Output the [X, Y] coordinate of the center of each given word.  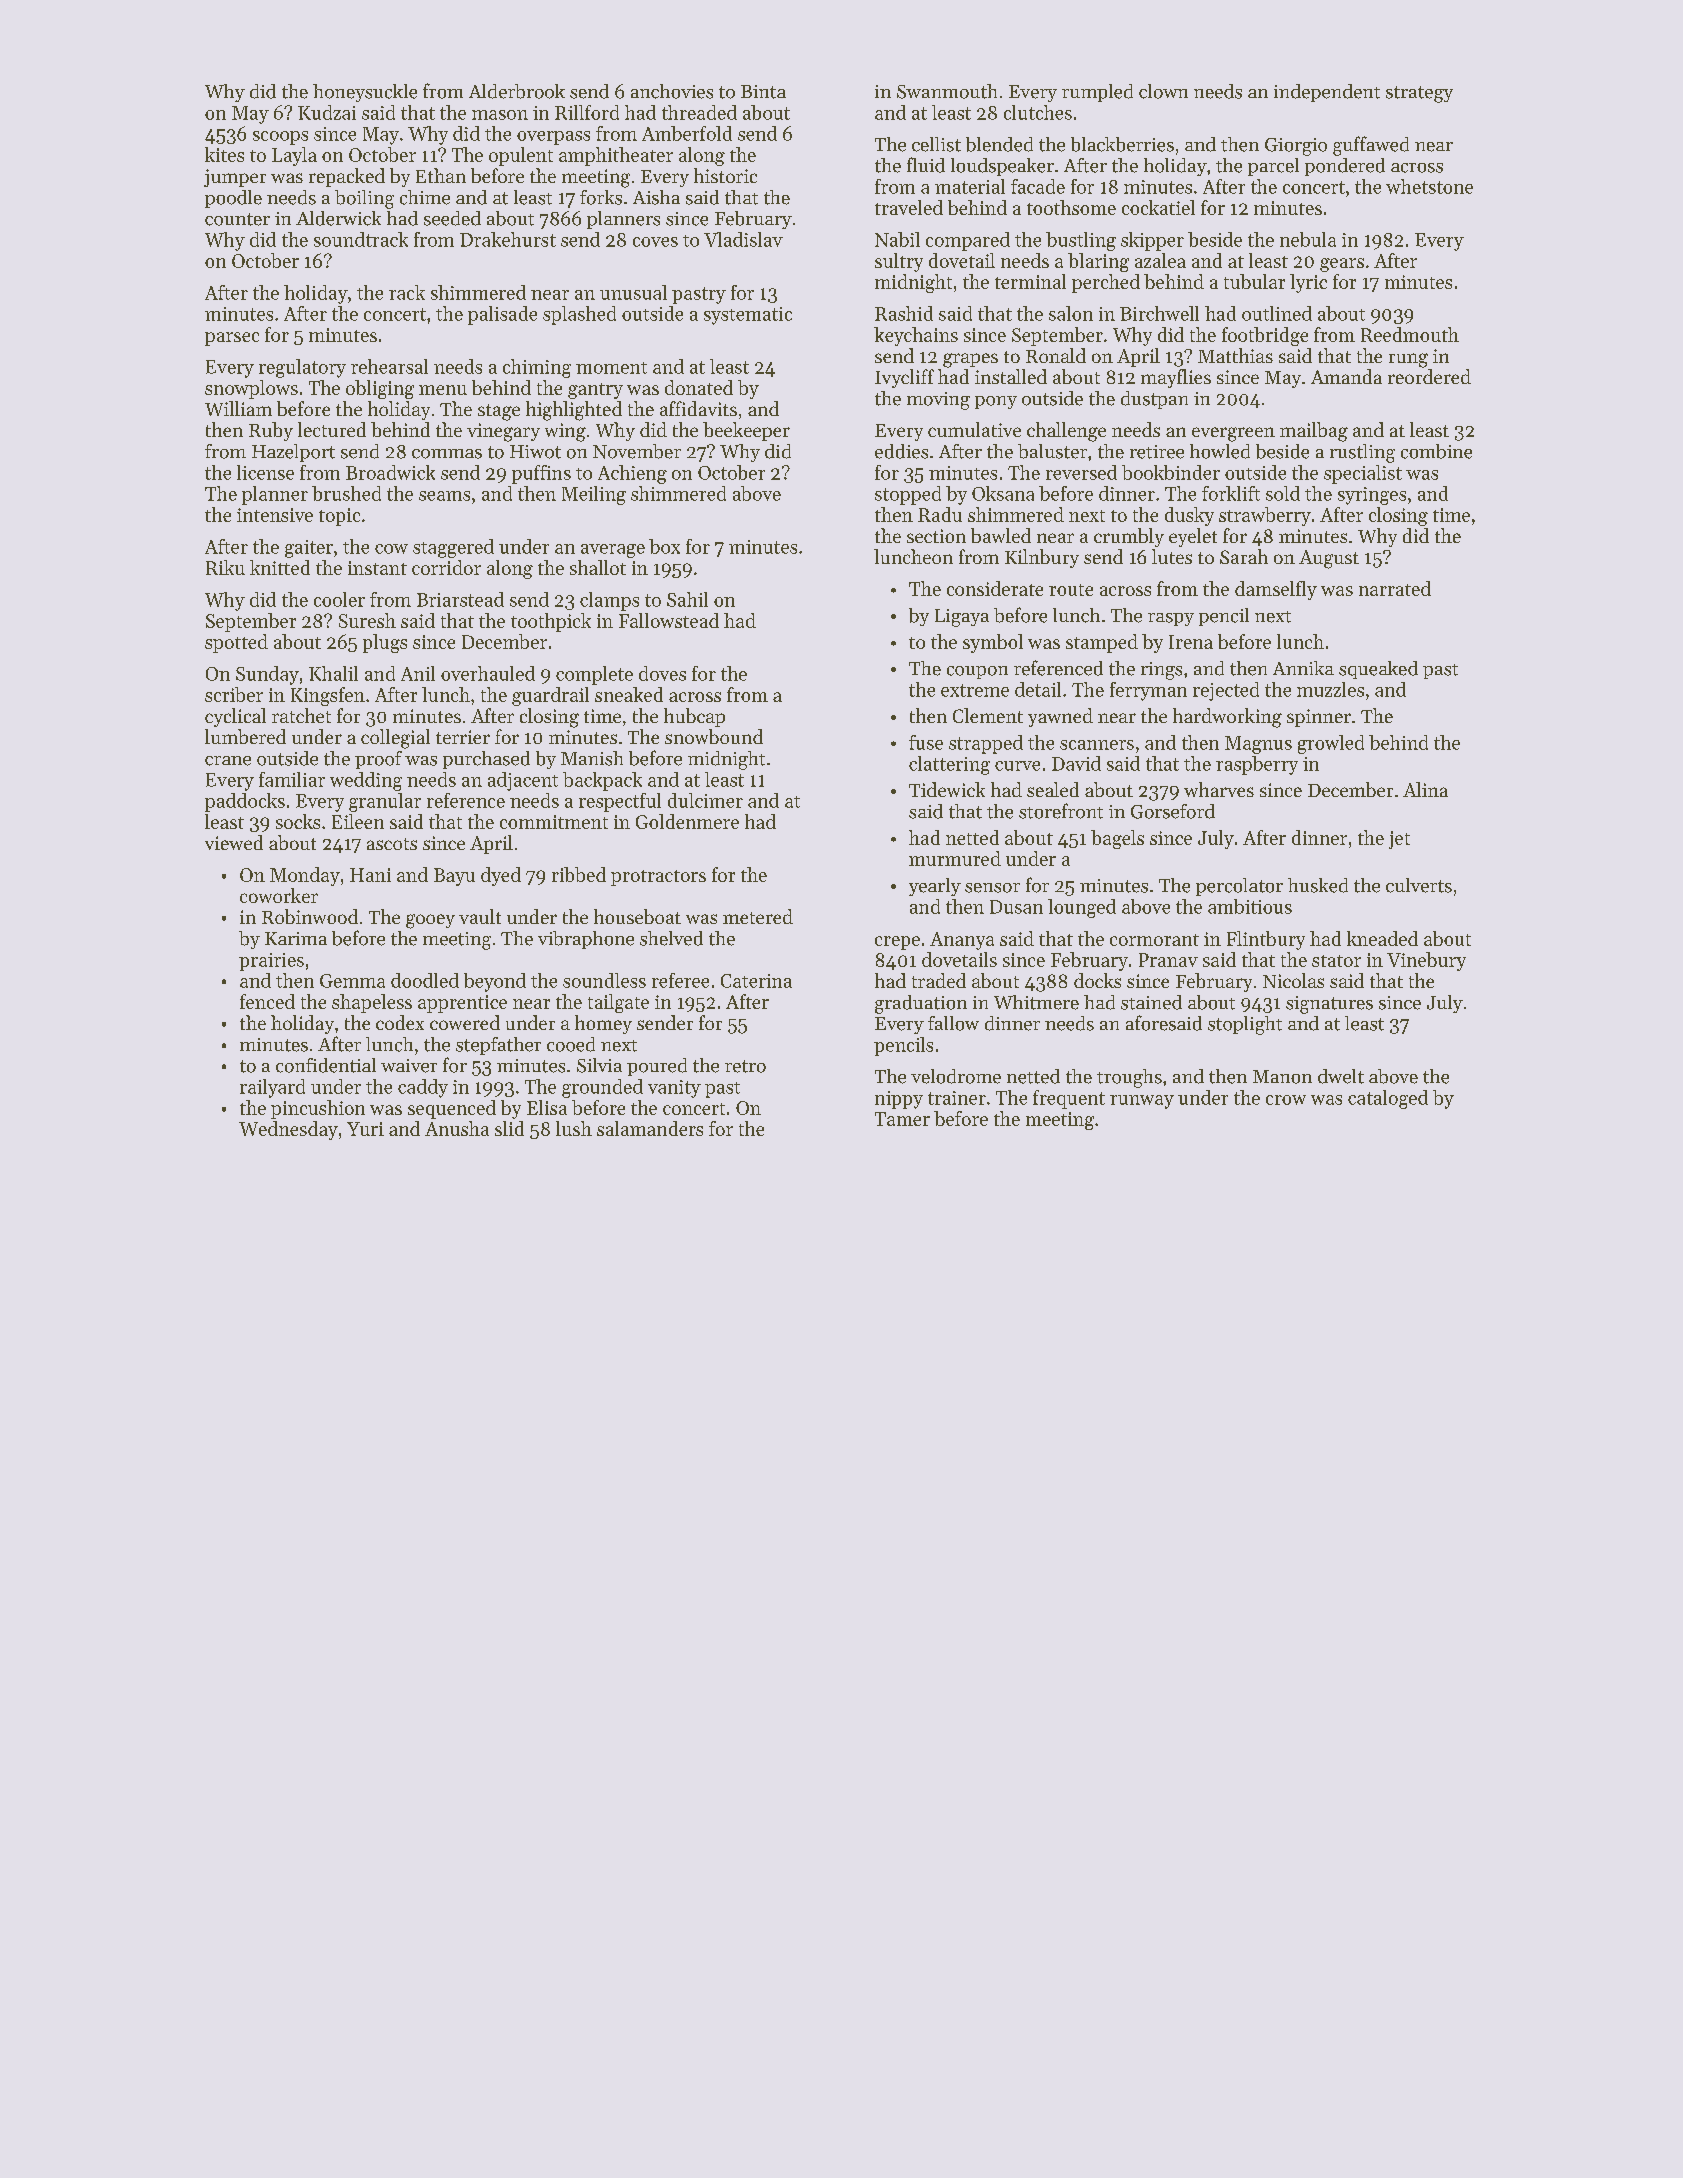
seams [444, 496]
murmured [955, 858]
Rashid [904, 313]
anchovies [672, 91]
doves [662, 673]
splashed [579, 315]
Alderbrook [517, 91]
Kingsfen [328, 696]
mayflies [1176, 378]
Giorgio [1296, 147]
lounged [1082, 908]
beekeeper [746, 431]
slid [509, 1128]
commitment [554, 822]
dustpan [1154, 400]
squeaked [1378, 670]
